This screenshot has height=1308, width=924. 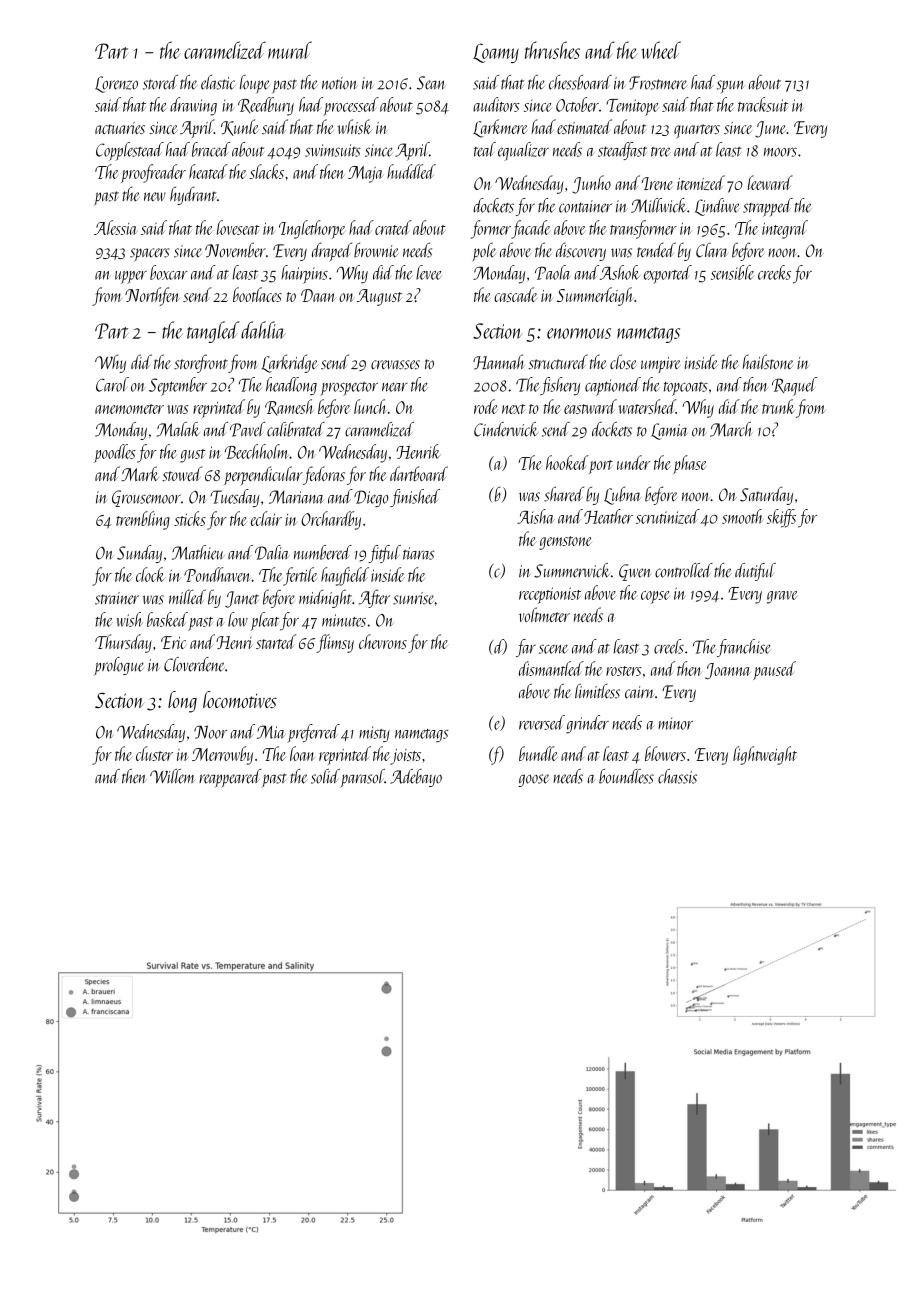 What do you see at coordinates (173, 776) in the screenshot?
I see `Willem` at bounding box center [173, 776].
